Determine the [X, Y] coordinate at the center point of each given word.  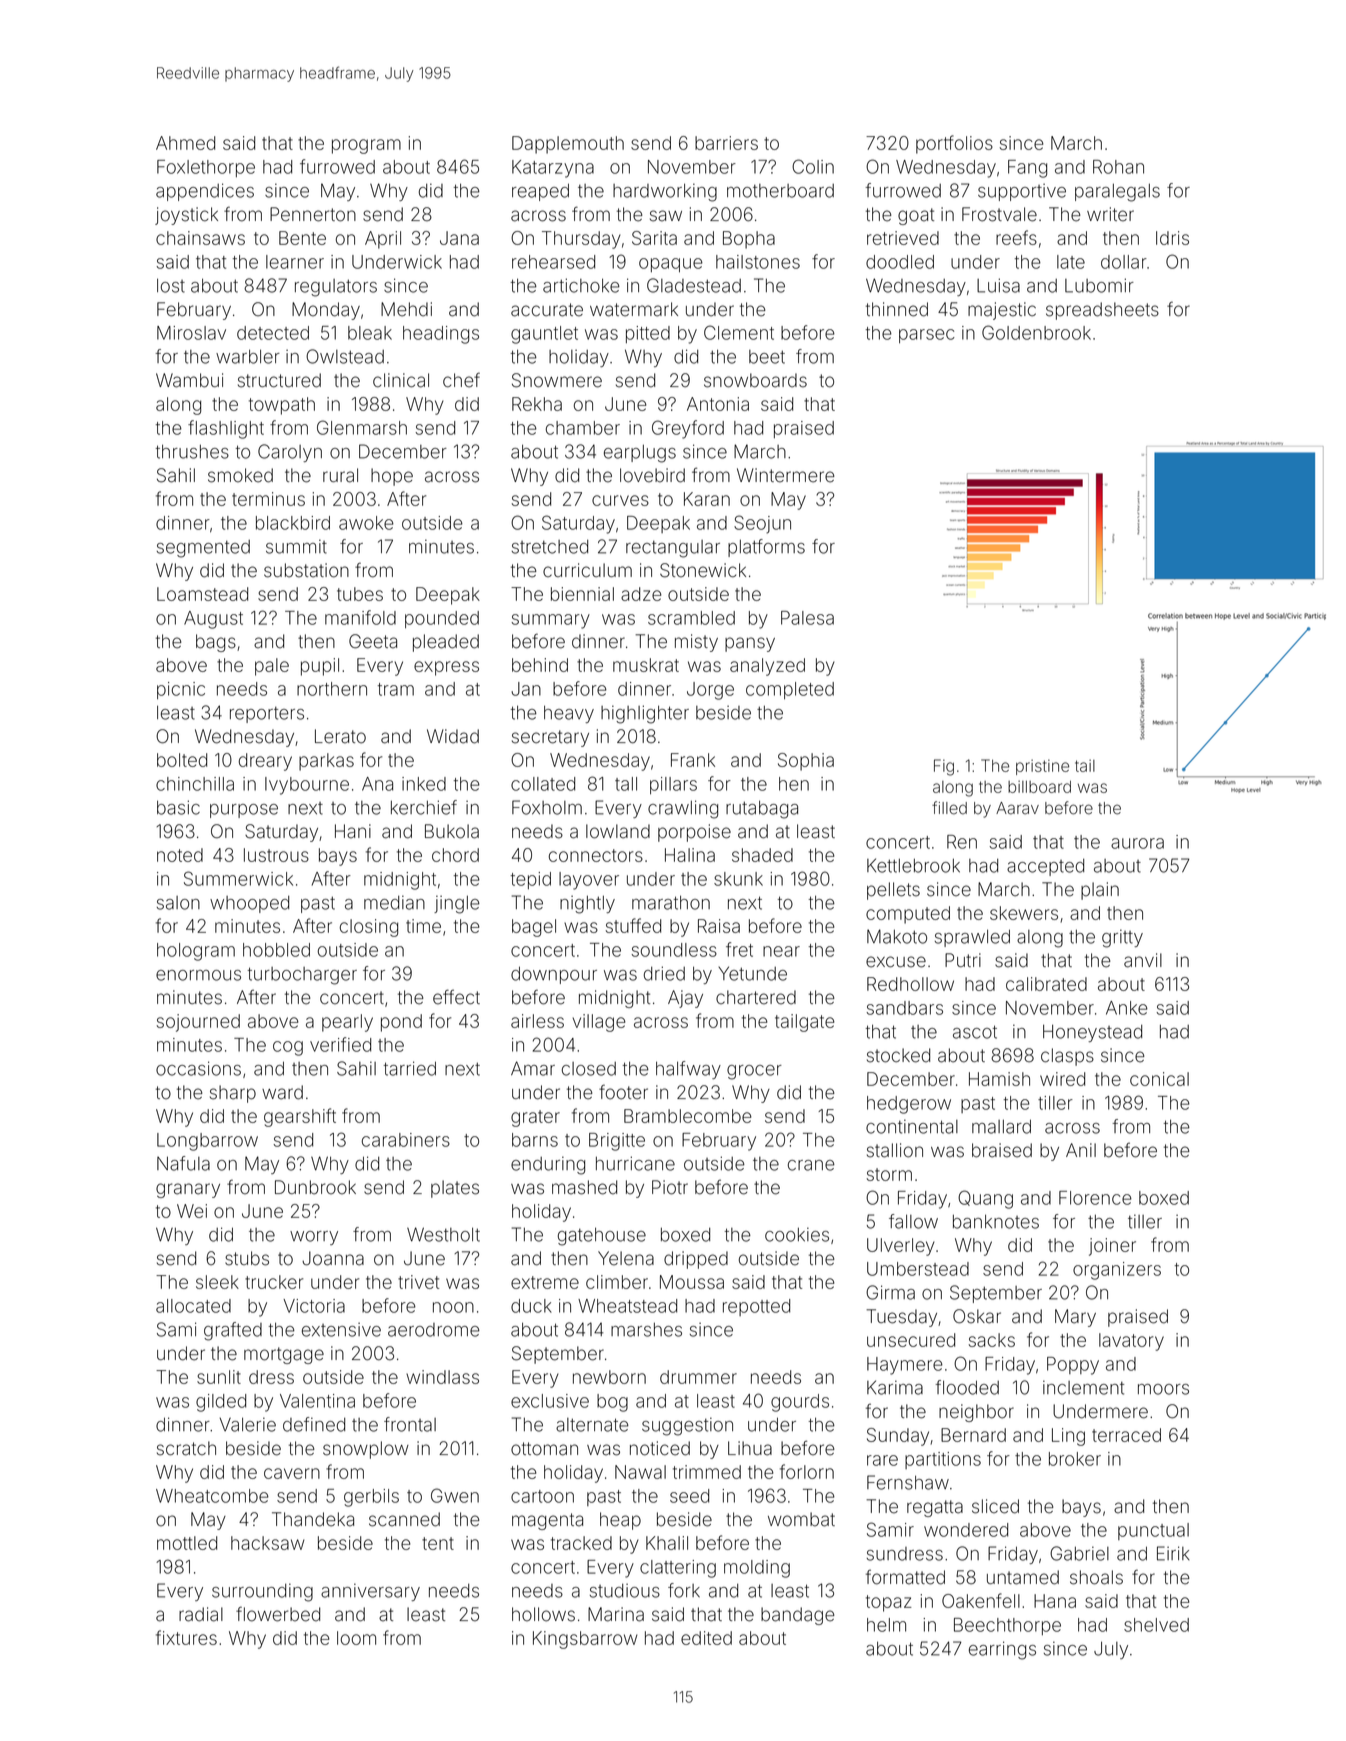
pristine [1042, 767]
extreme [545, 1282]
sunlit [219, 1377]
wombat [801, 1519]
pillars [673, 785]
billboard [1039, 786]
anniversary [370, 1592]
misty [696, 643]
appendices [205, 192]
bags [216, 643]
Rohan [1118, 167]
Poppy [1073, 1366]
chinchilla [195, 784]
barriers [726, 143]
